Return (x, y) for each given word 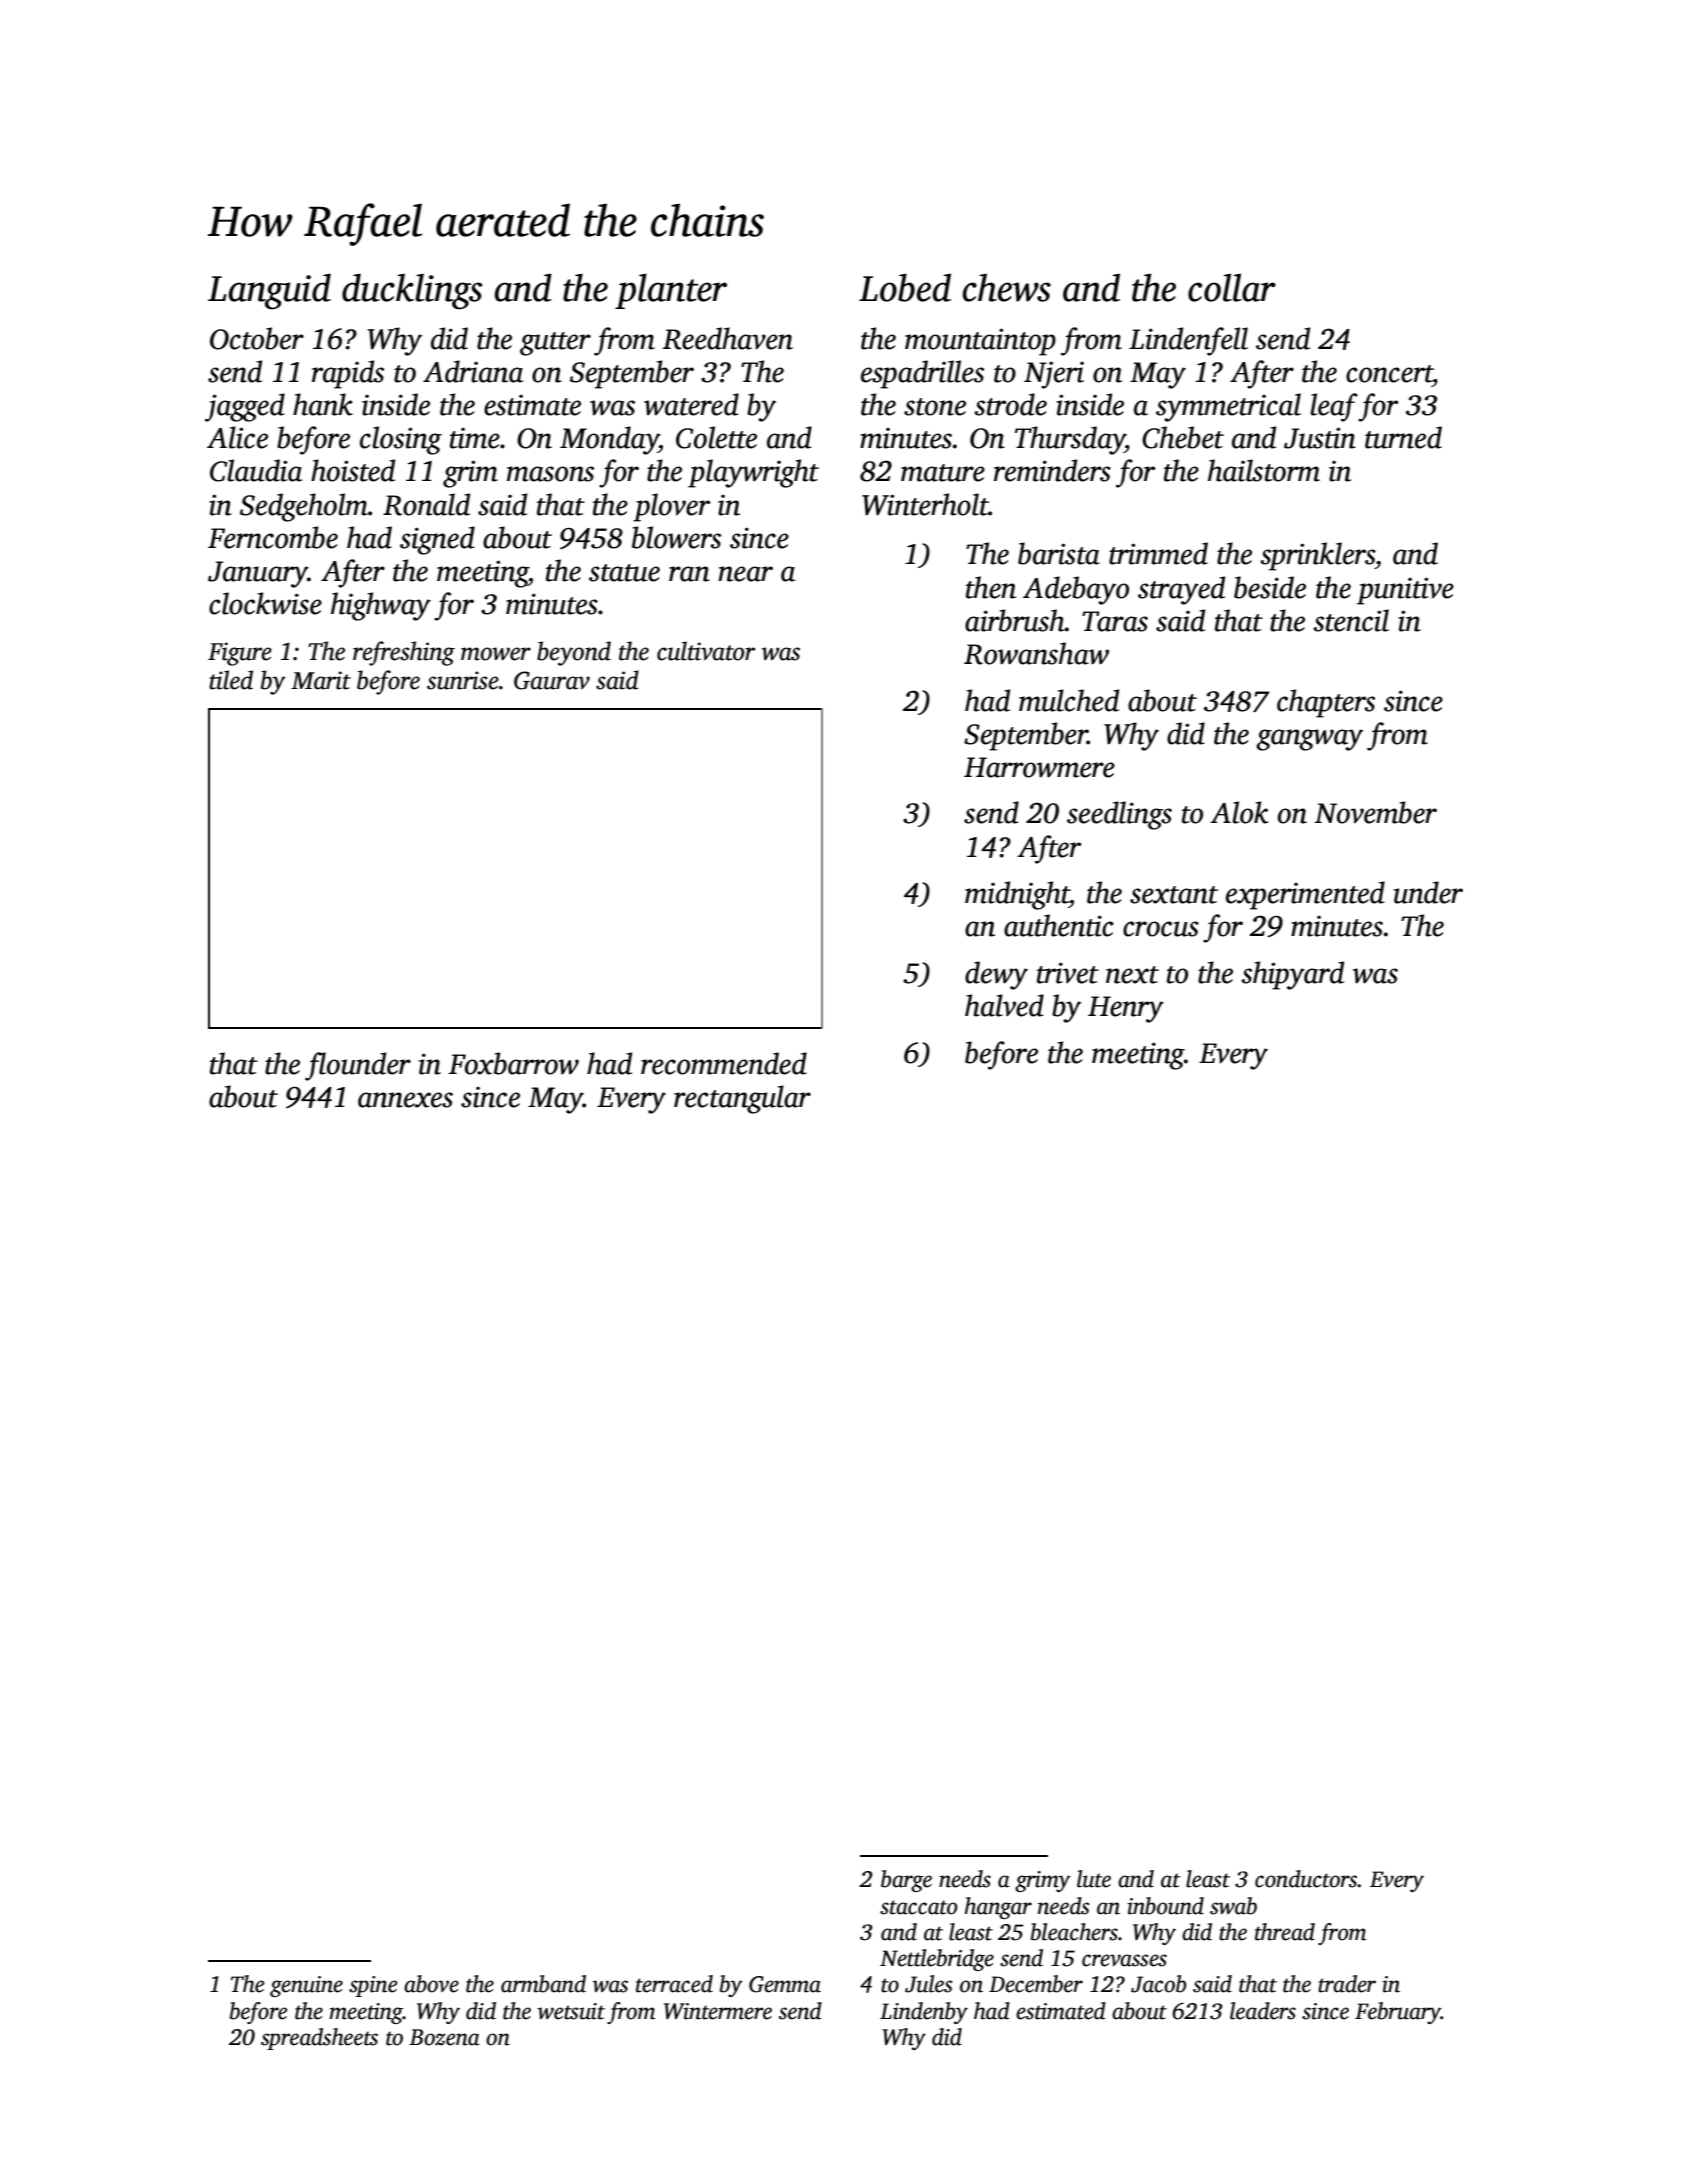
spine (373, 1986)
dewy (996, 975)
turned (1403, 437)
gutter (555, 344)
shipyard (1292, 975)
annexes (405, 1100)
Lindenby (924, 2013)
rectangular (742, 1099)
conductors (1306, 1879)
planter (671, 291)
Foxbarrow (514, 1063)
